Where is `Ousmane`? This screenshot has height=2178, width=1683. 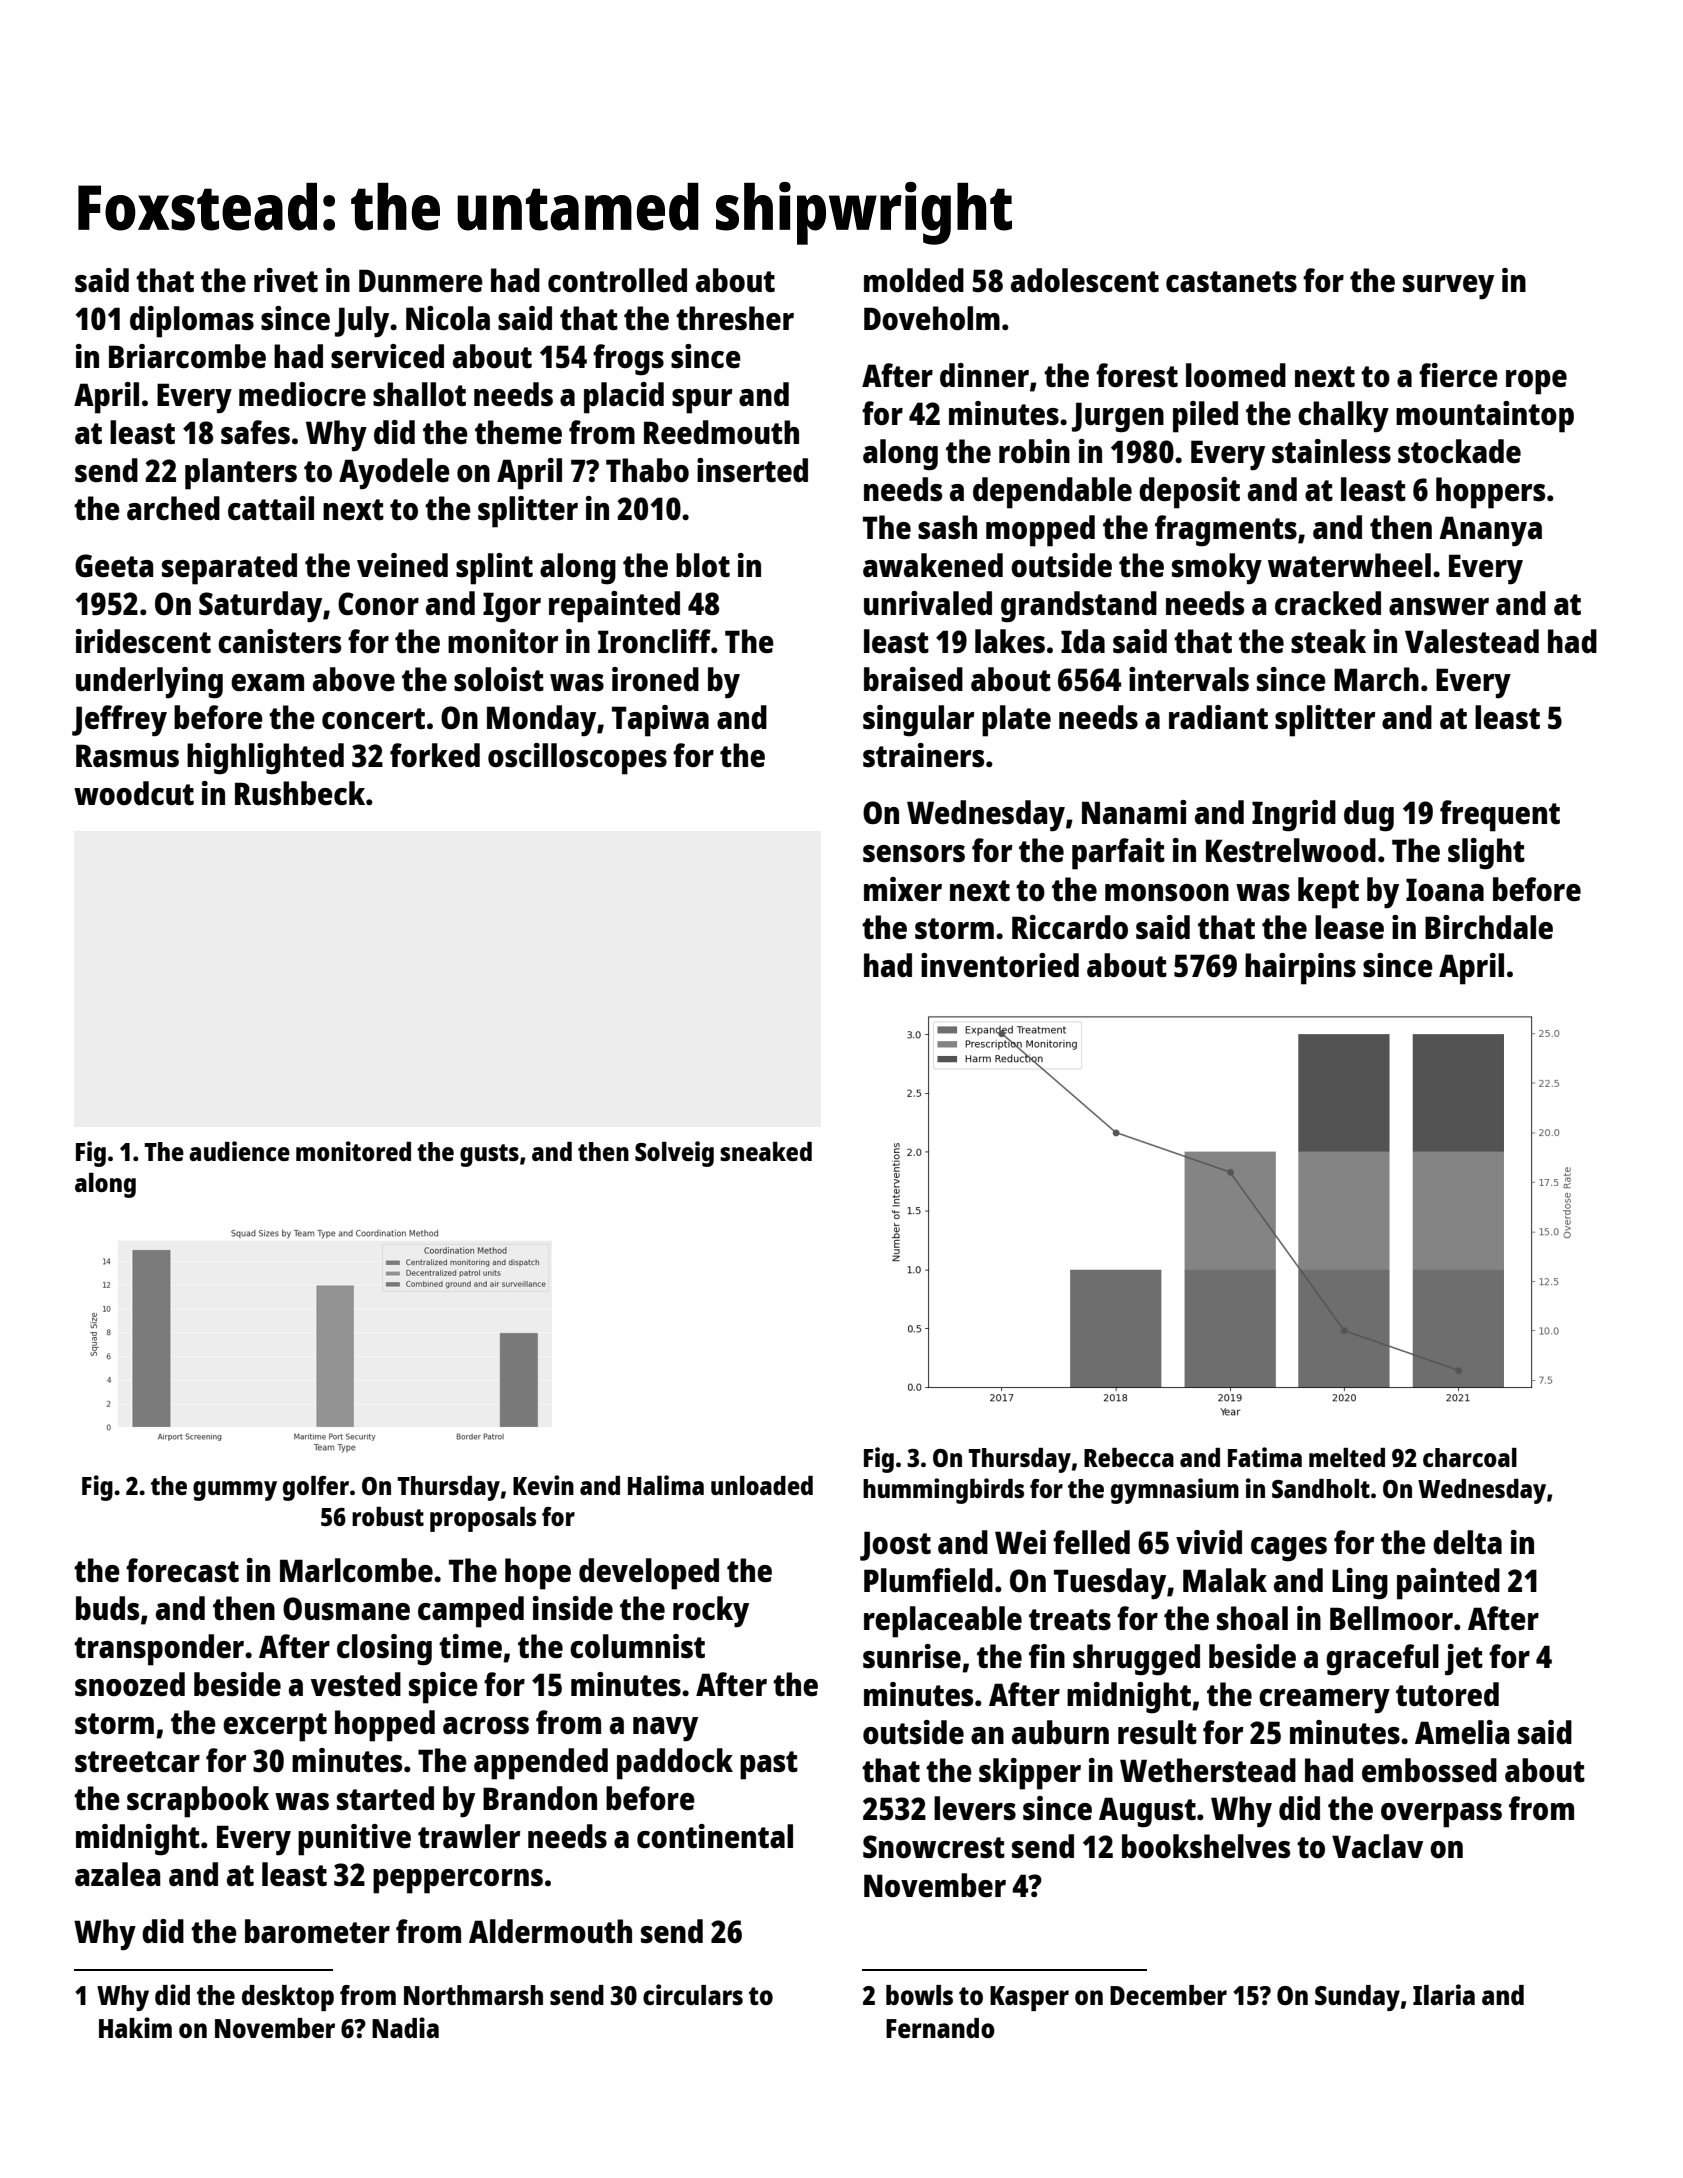 Ousmane is located at coordinates (346, 1609).
